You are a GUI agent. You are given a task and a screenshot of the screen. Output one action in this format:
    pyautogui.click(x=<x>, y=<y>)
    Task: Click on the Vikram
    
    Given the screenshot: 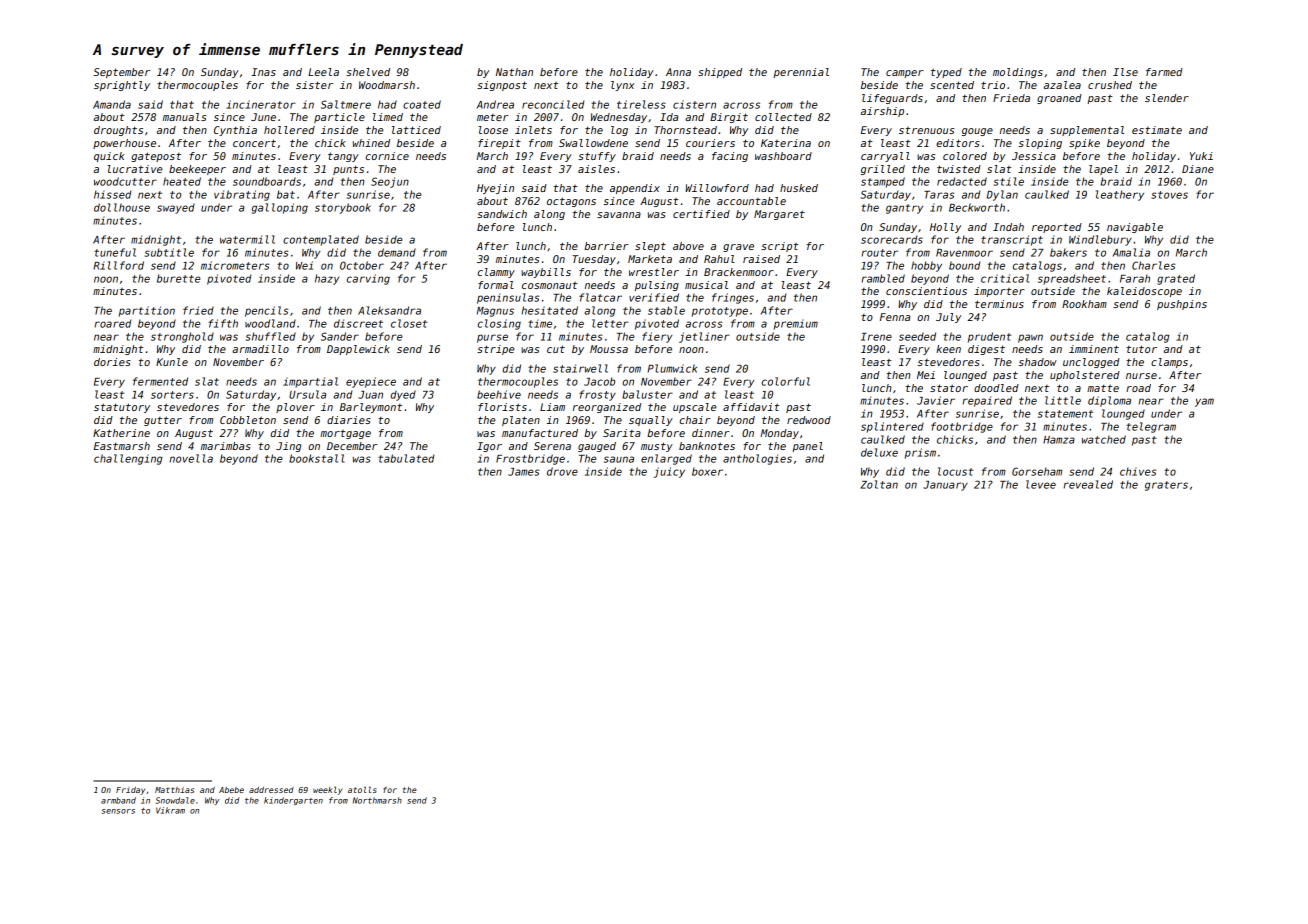 What is the action you would take?
    pyautogui.click(x=170, y=810)
